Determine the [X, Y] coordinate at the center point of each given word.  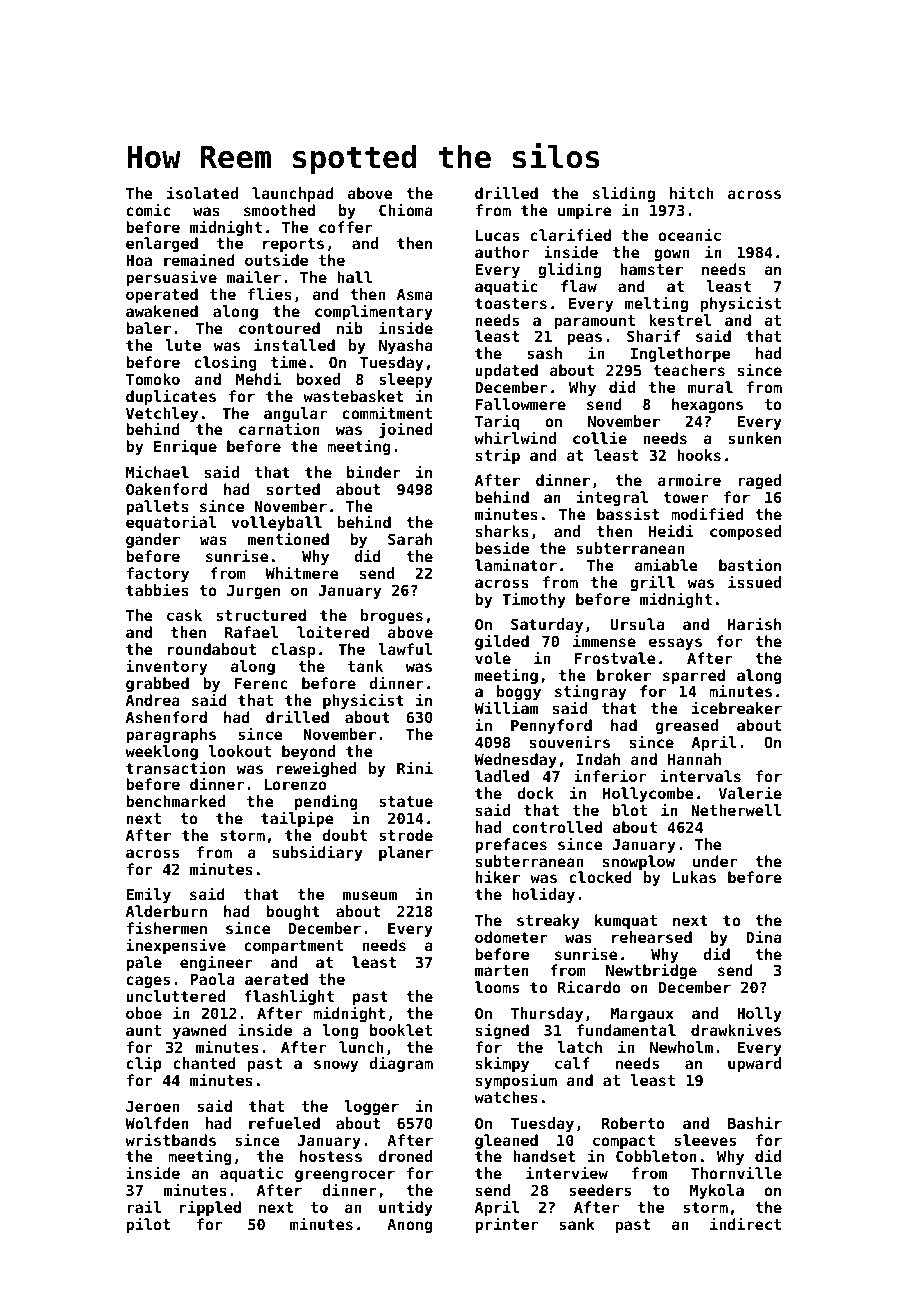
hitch [691, 192]
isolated [202, 192]
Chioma [405, 209]
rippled [210, 1208]
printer [506, 1225]
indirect [745, 1223]
